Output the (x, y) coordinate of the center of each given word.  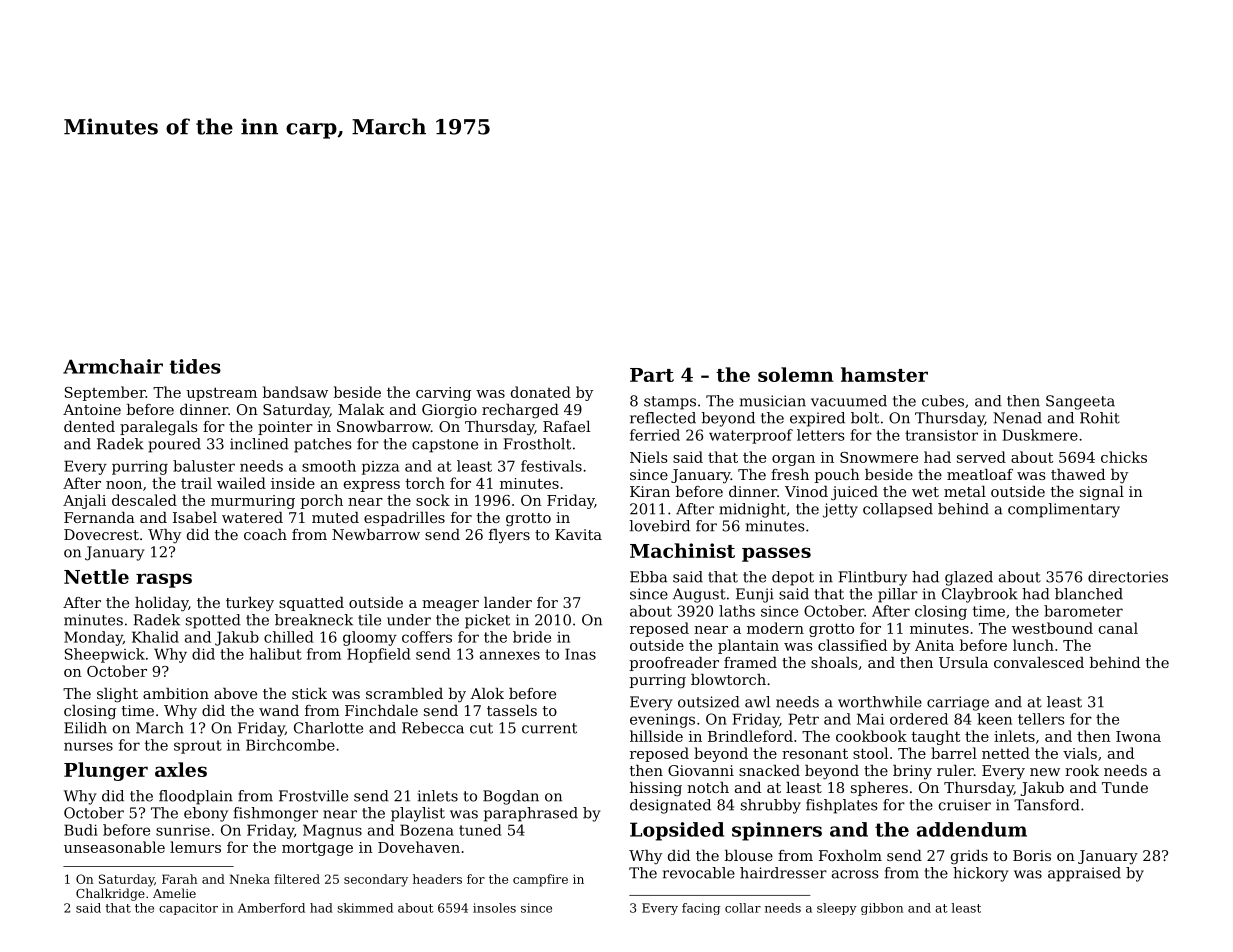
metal (965, 491)
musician (773, 401)
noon (124, 485)
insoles (494, 908)
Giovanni (701, 770)
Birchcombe (290, 745)
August (699, 595)
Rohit (1100, 418)
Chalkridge (110, 894)
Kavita (578, 534)
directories (1128, 577)
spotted (213, 621)
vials (1080, 753)
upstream (221, 394)
